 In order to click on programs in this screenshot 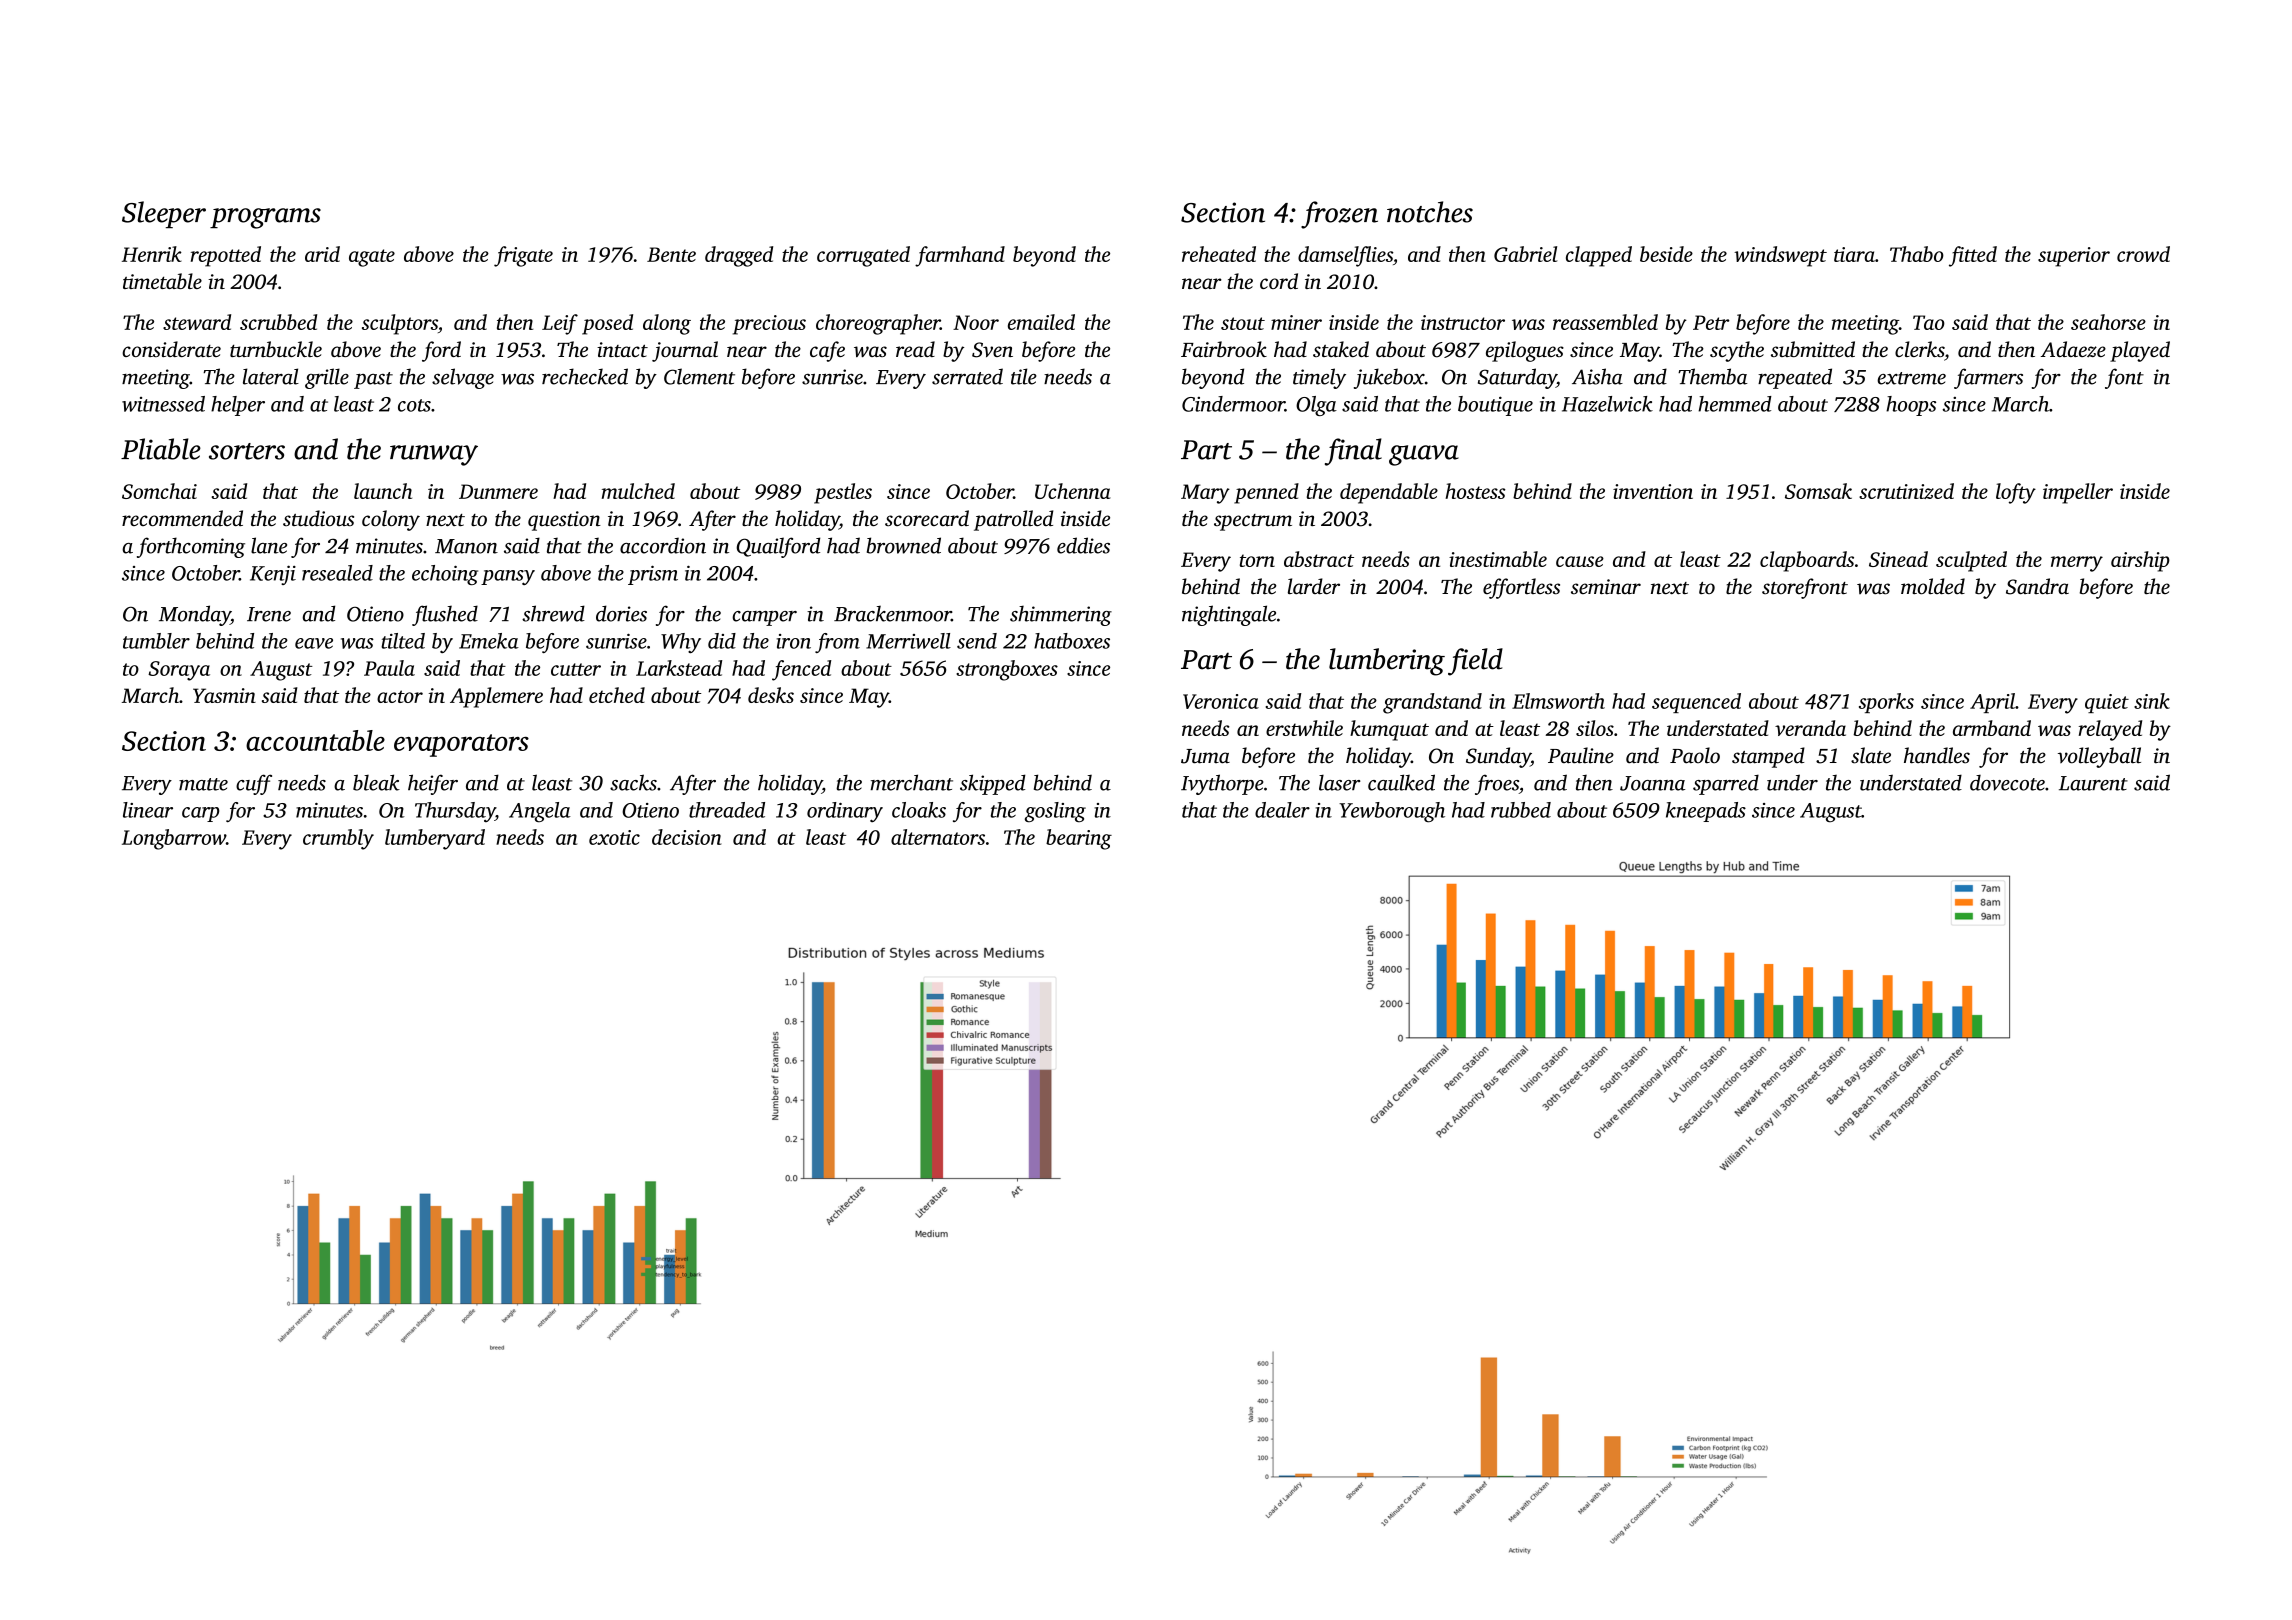, I will do `click(265, 218)`.
